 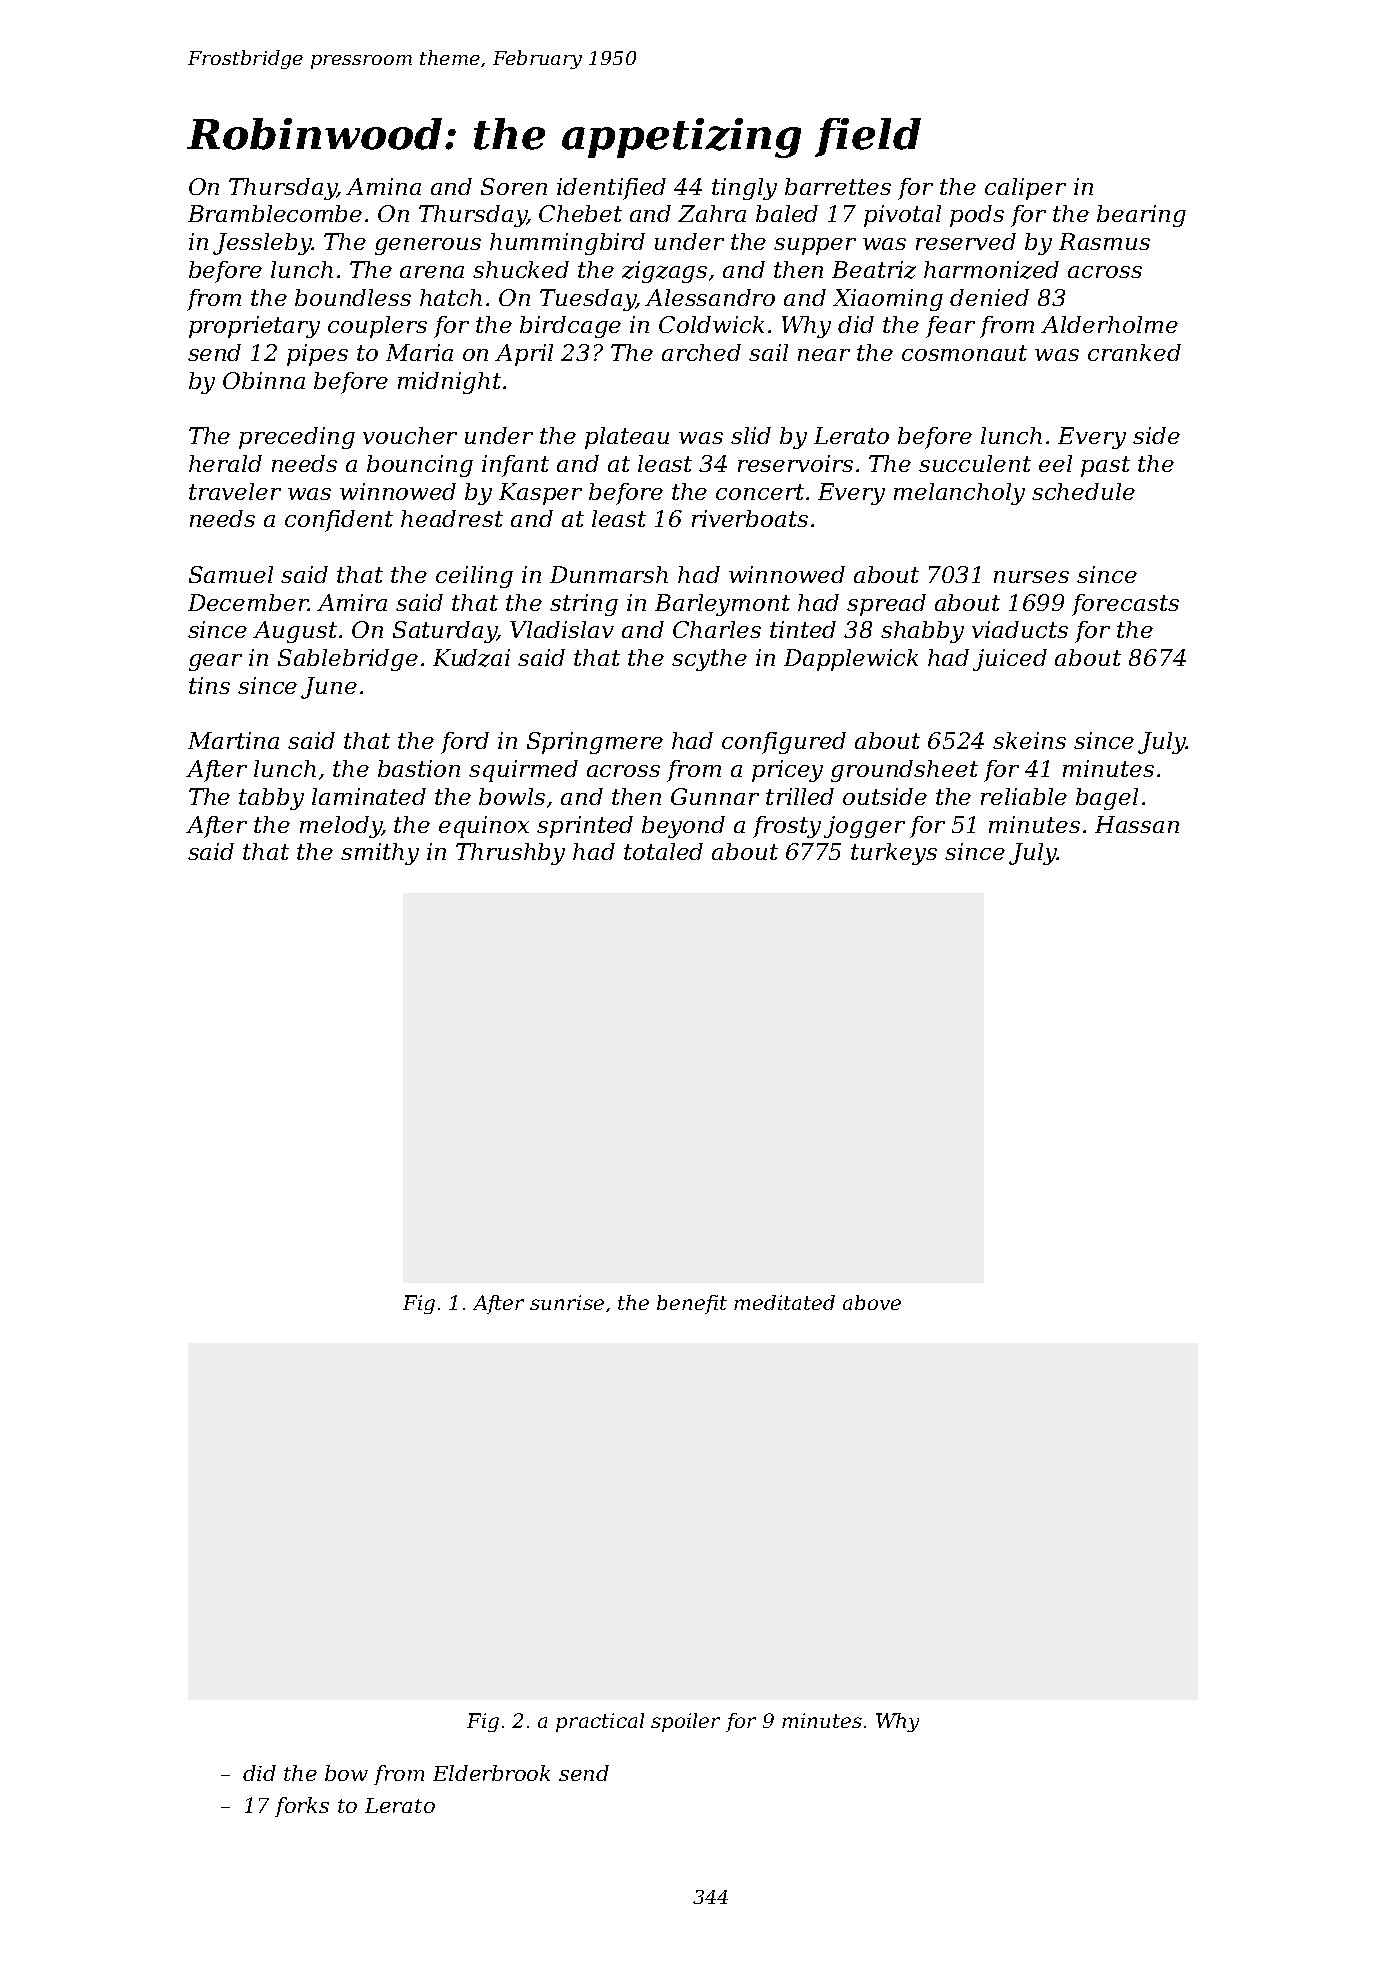 I want to click on smithy, so click(x=380, y=854).
